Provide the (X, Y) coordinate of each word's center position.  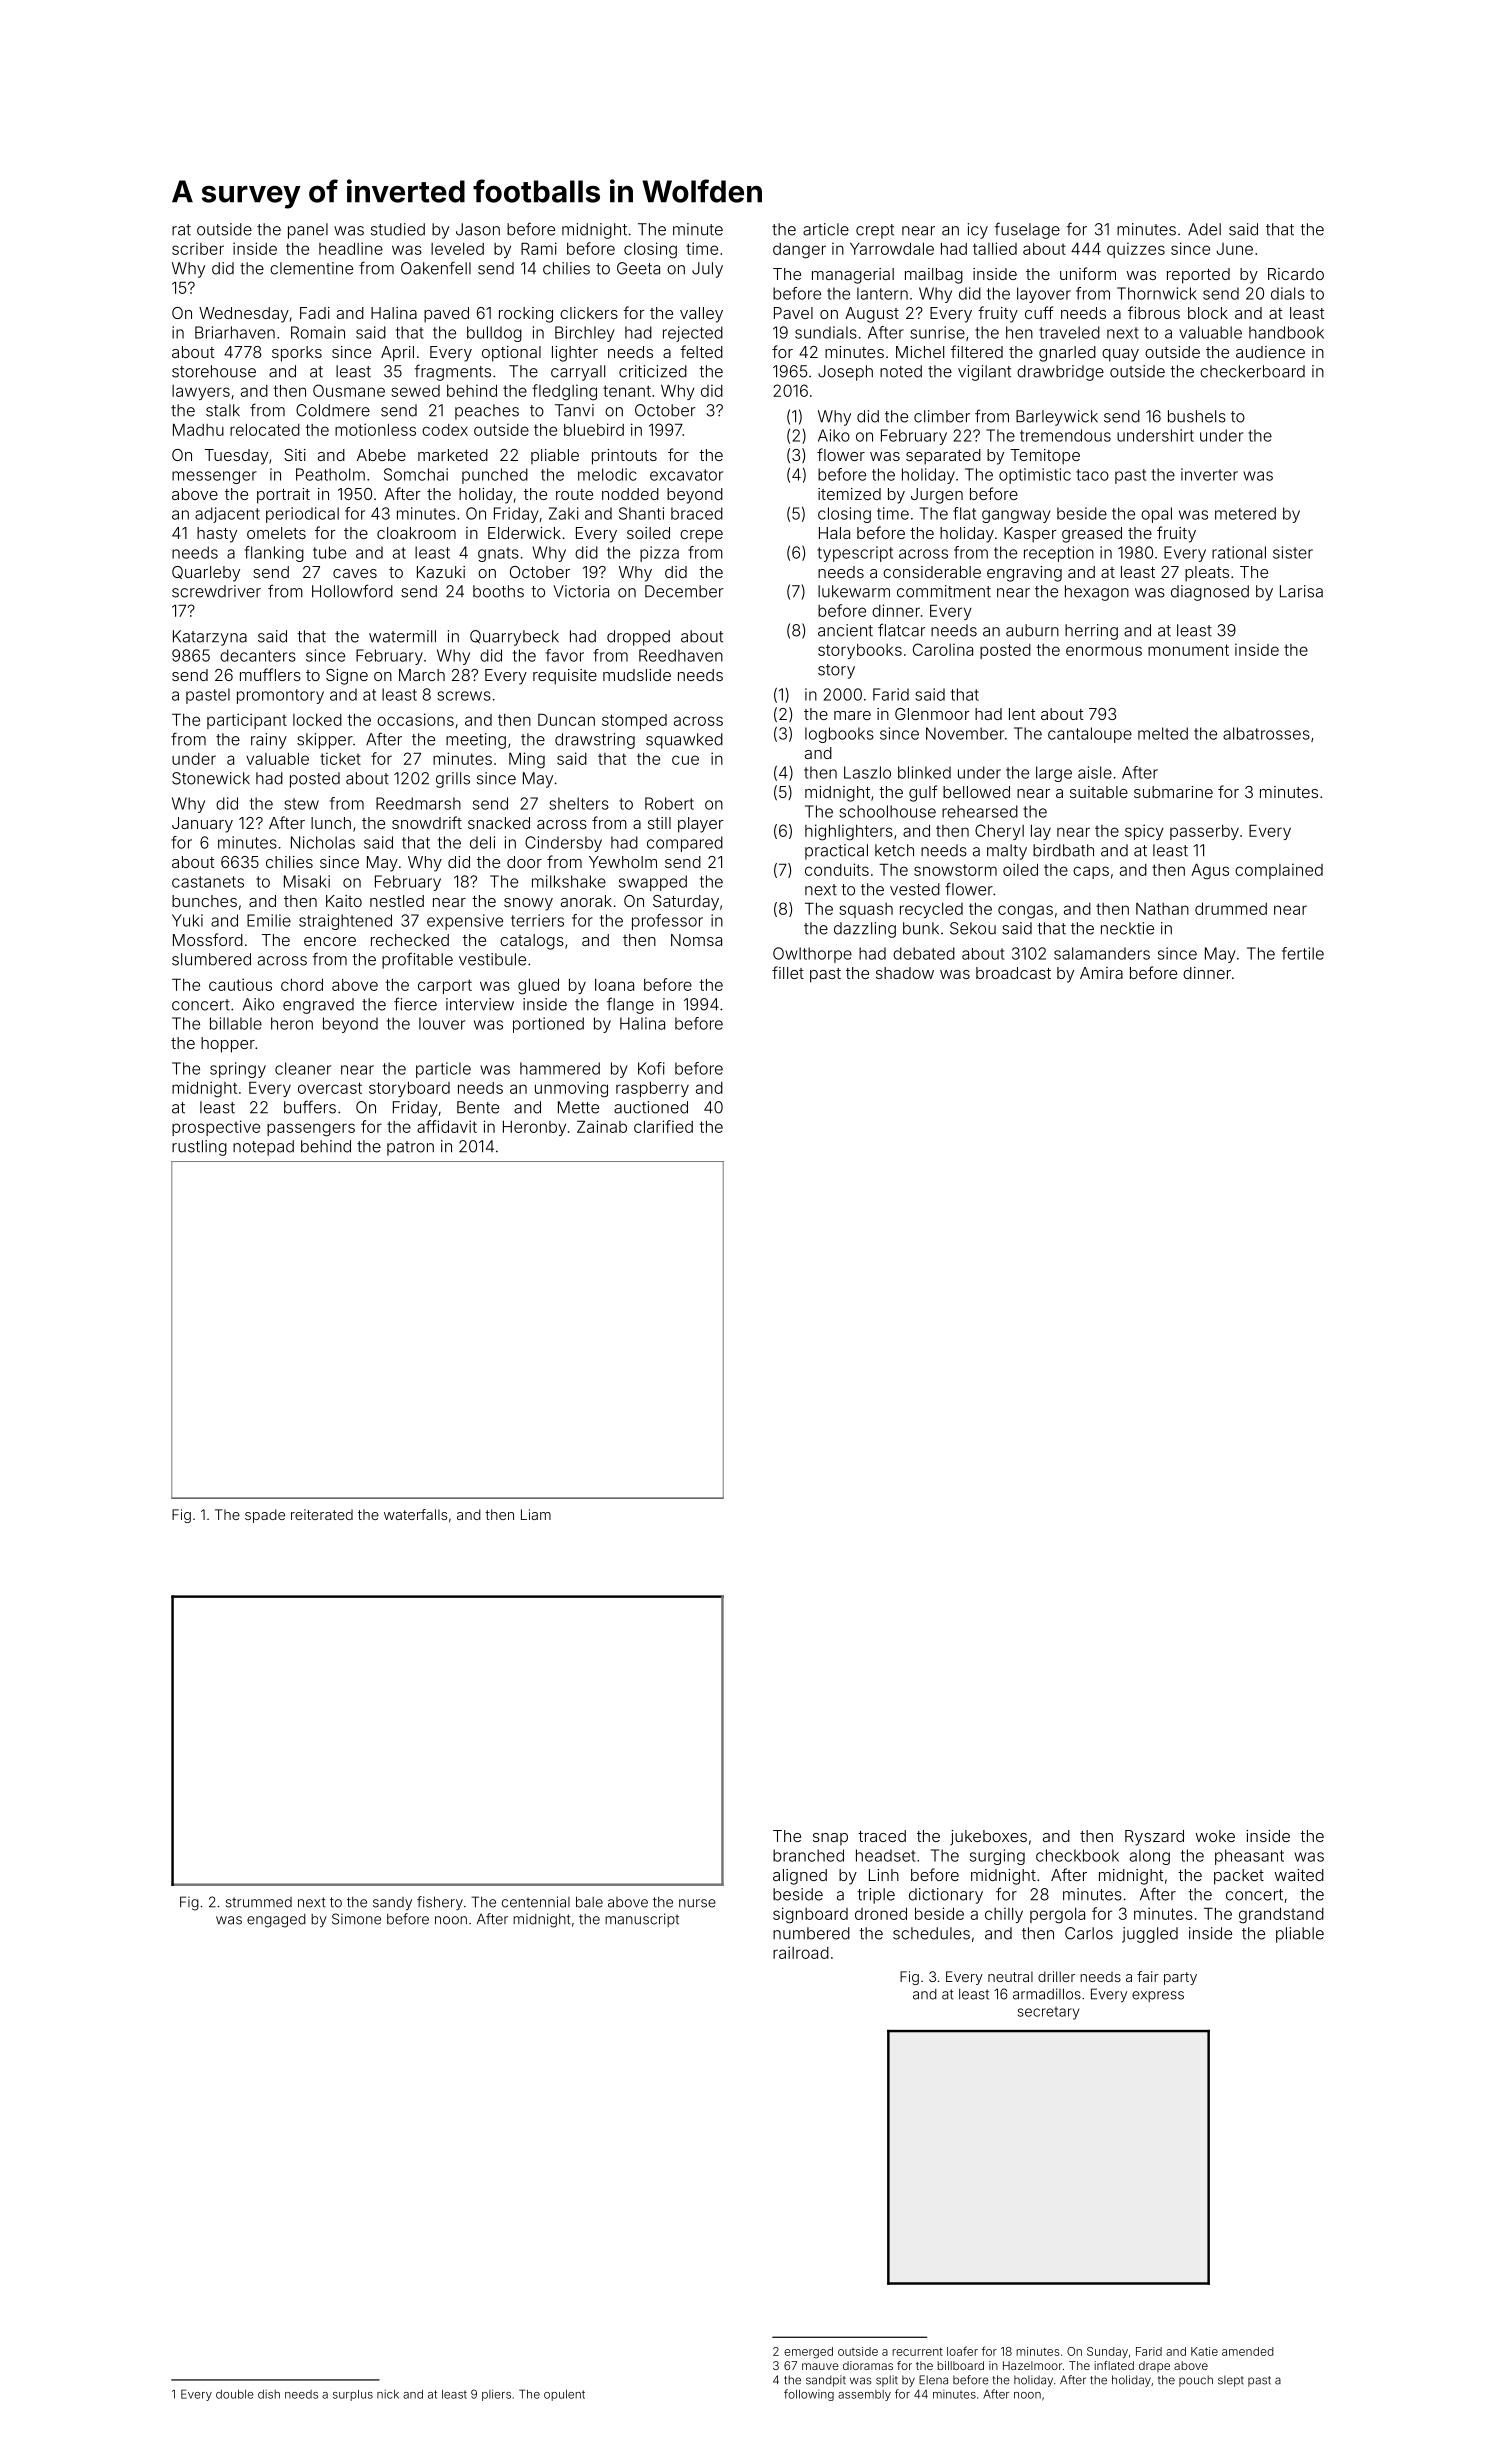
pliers (496, 2395)
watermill (402, 636)
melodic (607, 474)
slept (1231, 2381)
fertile (1303, 953)
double (235, 2394)
